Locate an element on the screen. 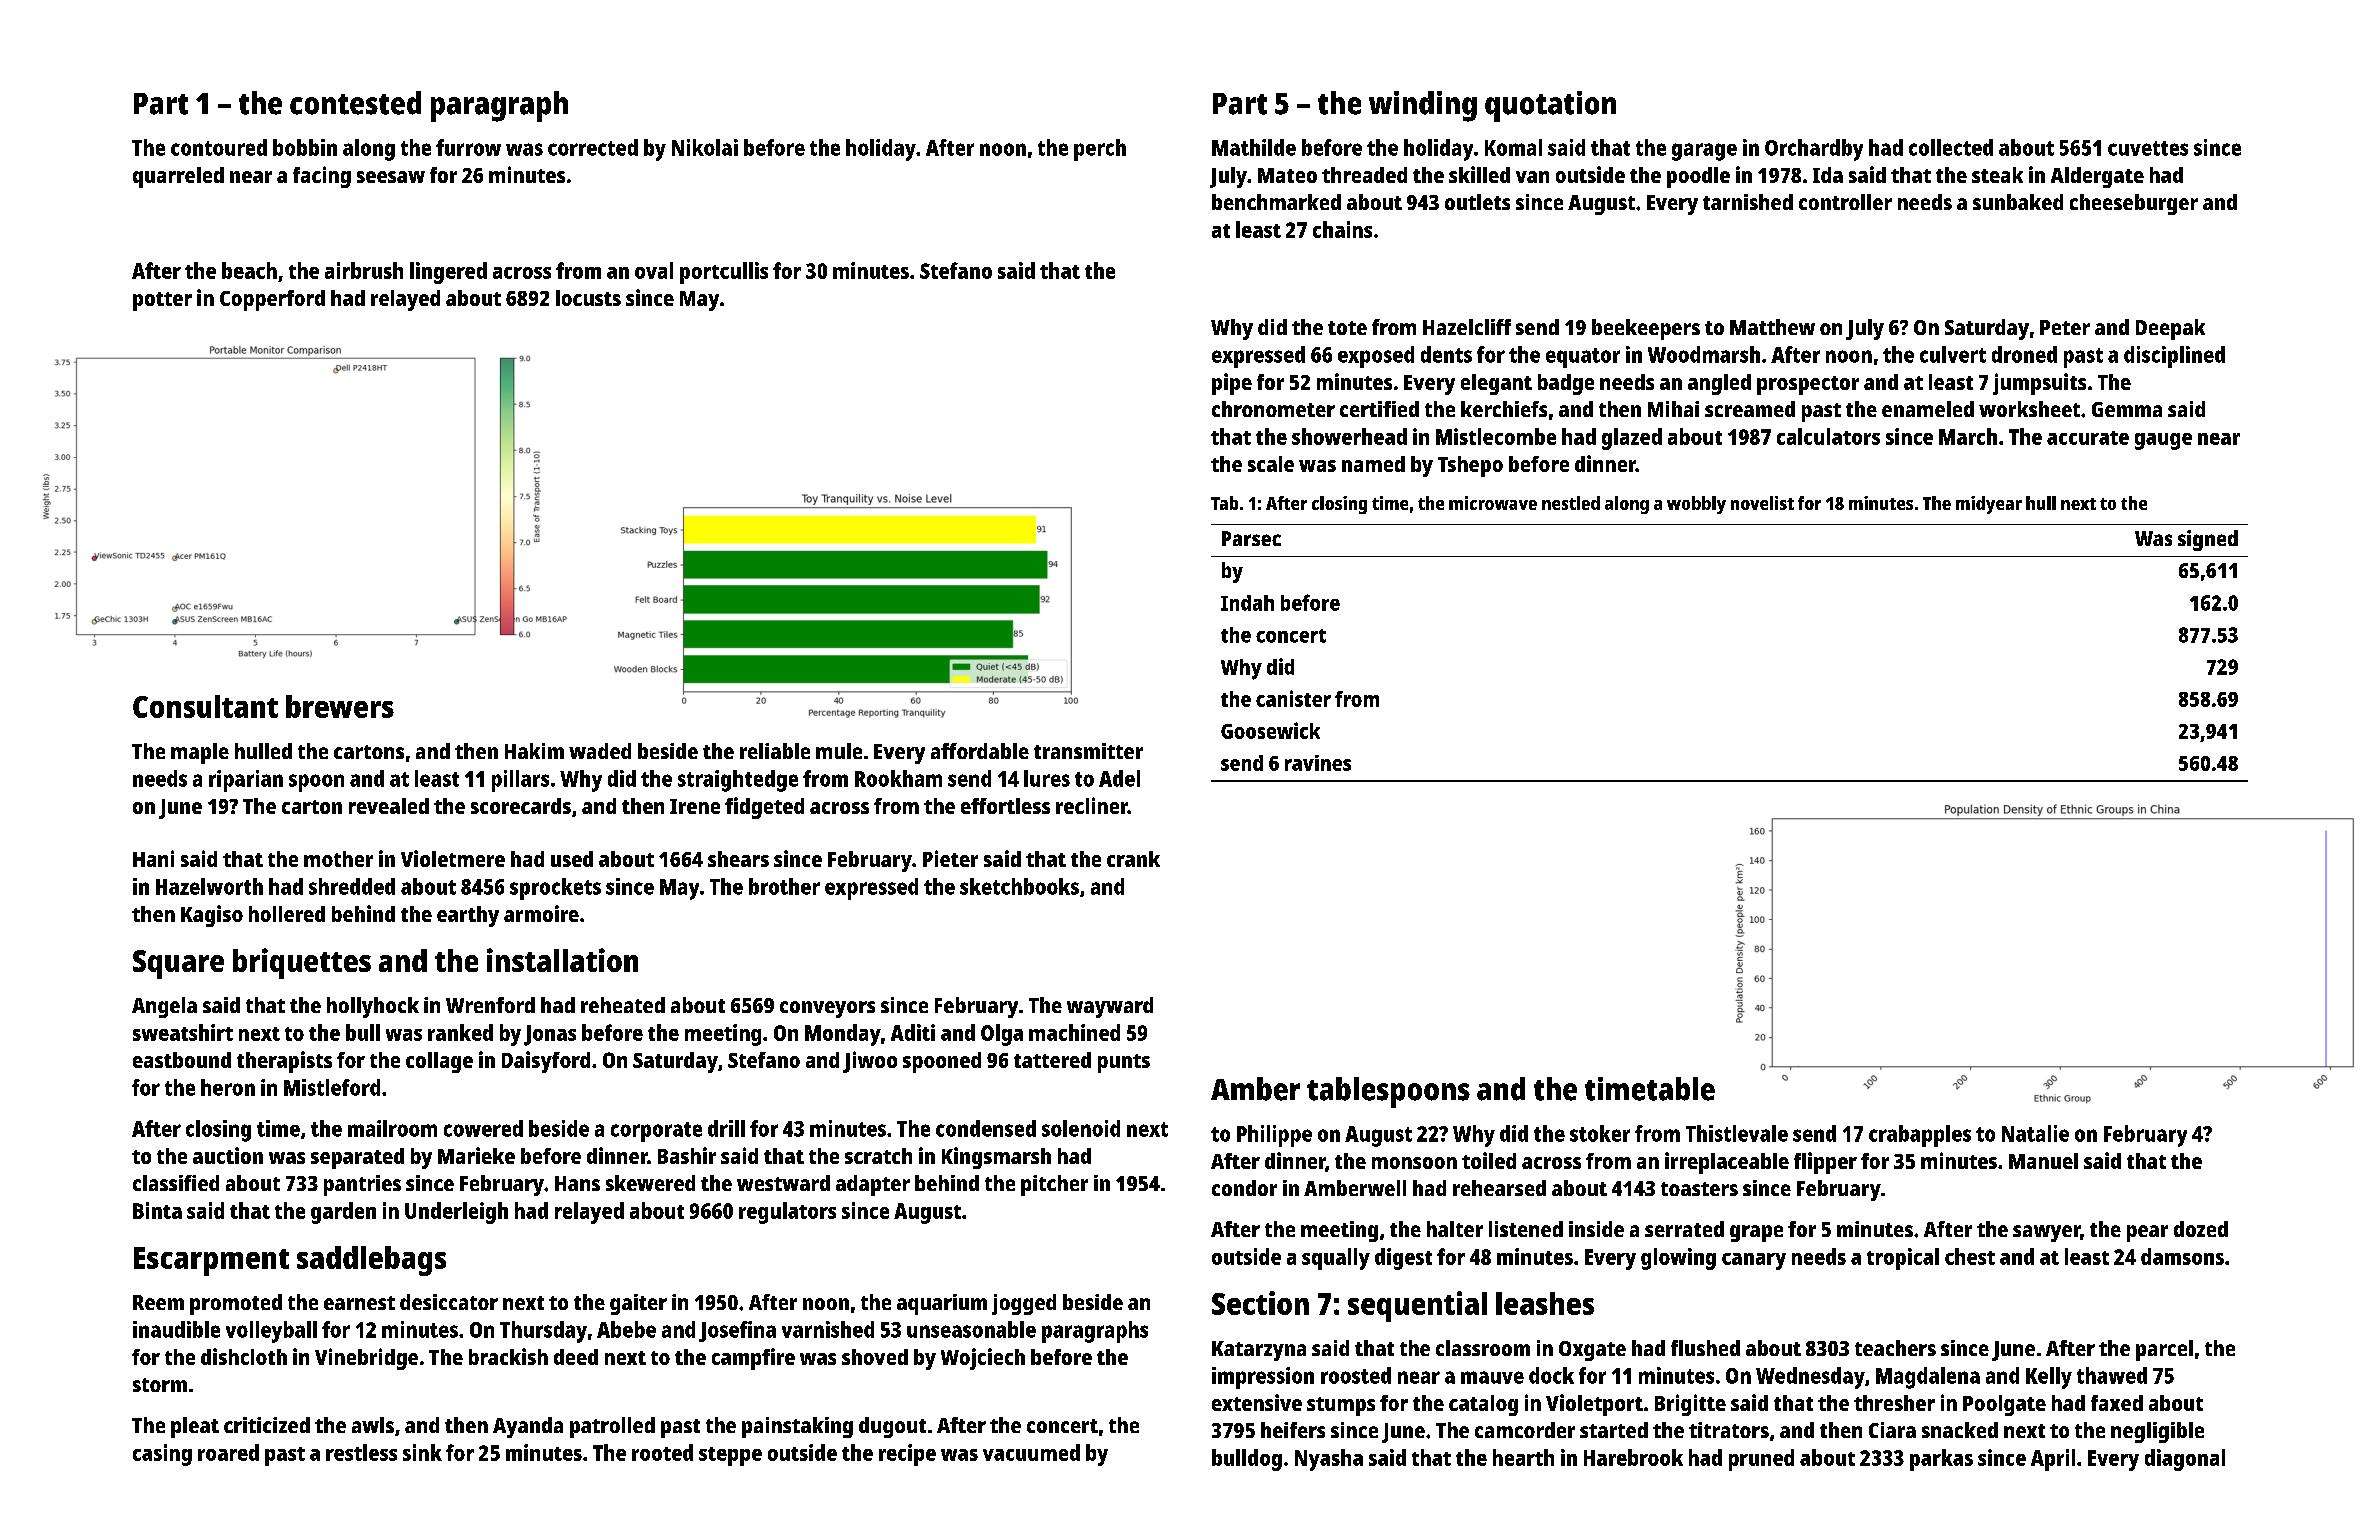 The image size is (2380, 1540). Orchardby is located at coordinates (1814, 150).
